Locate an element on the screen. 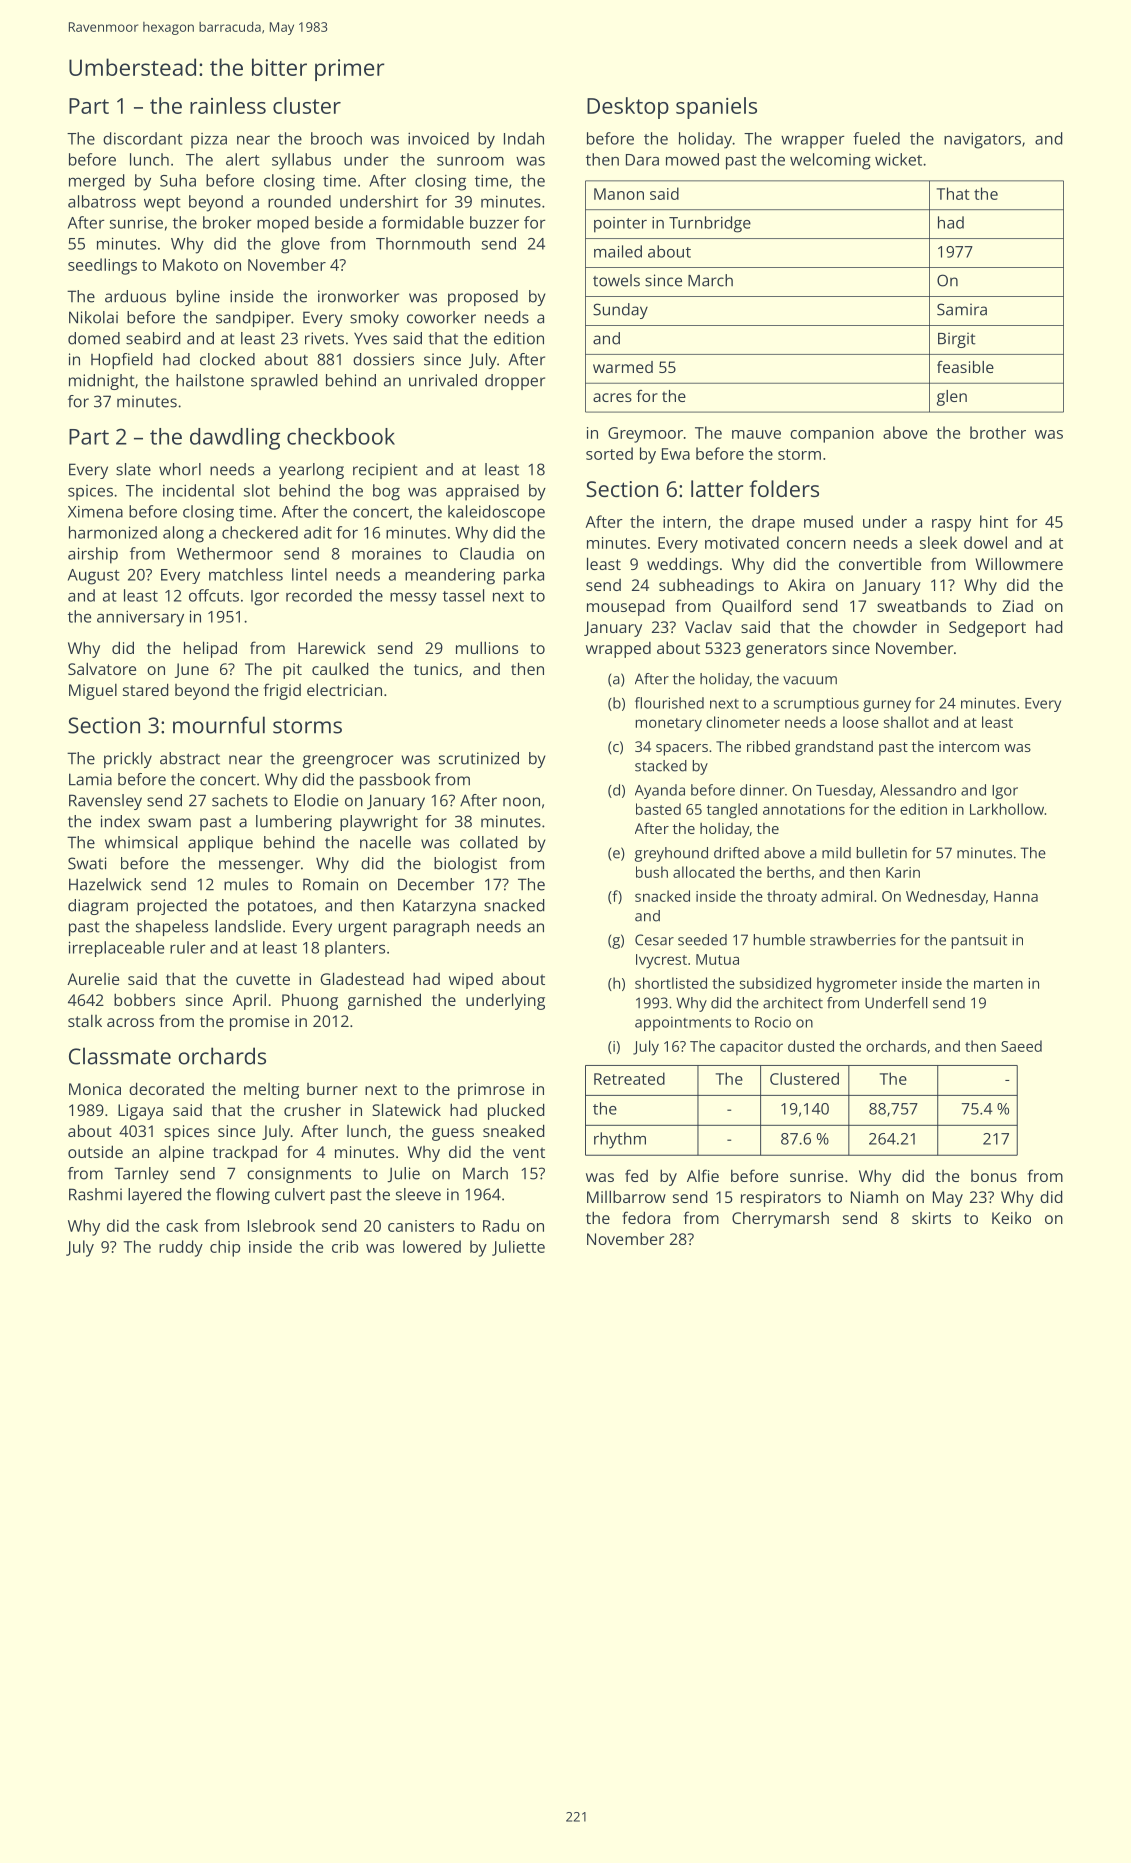  pantsuit is located at coordinates (979, 941).
